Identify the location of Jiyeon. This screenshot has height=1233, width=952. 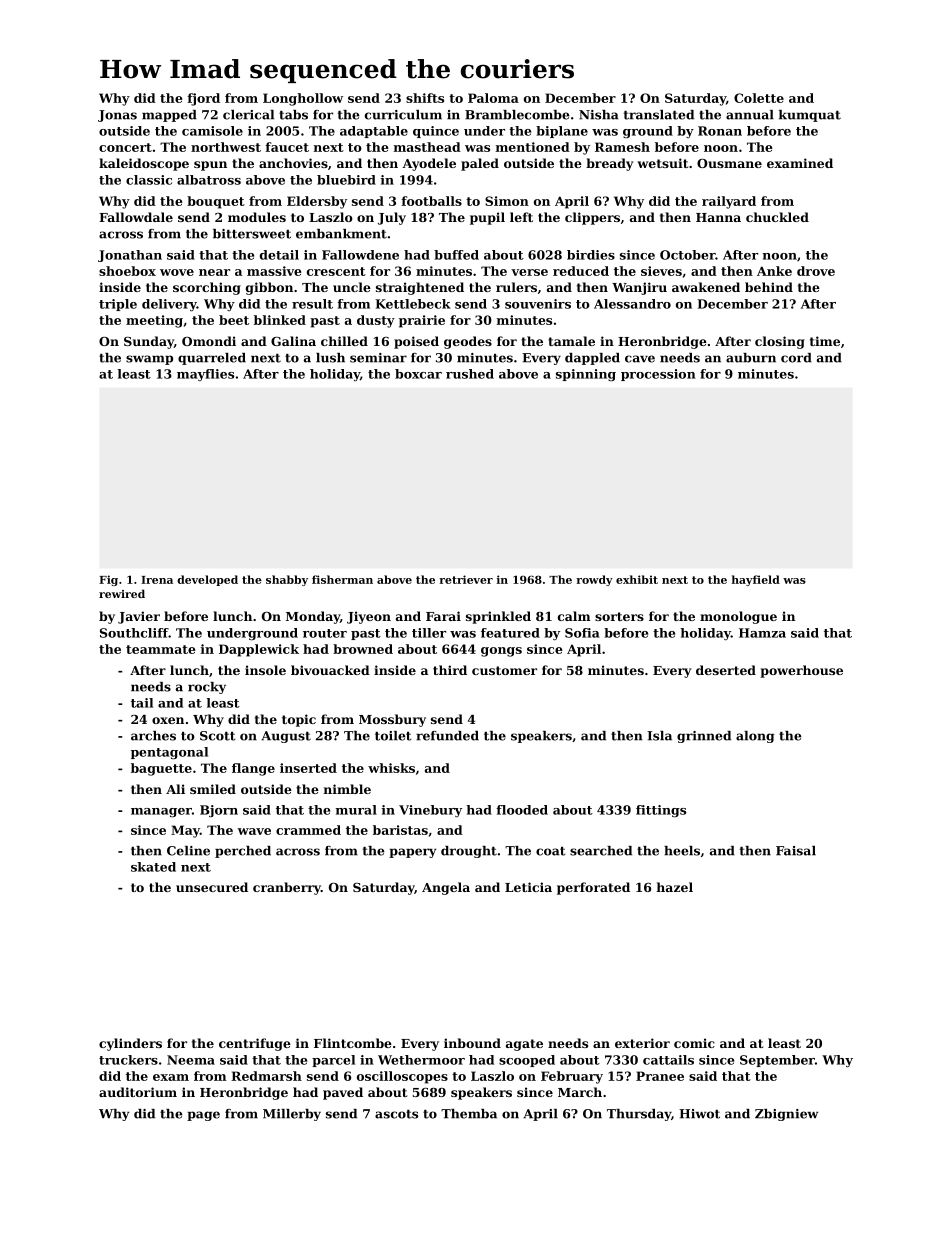
(369, 617).
